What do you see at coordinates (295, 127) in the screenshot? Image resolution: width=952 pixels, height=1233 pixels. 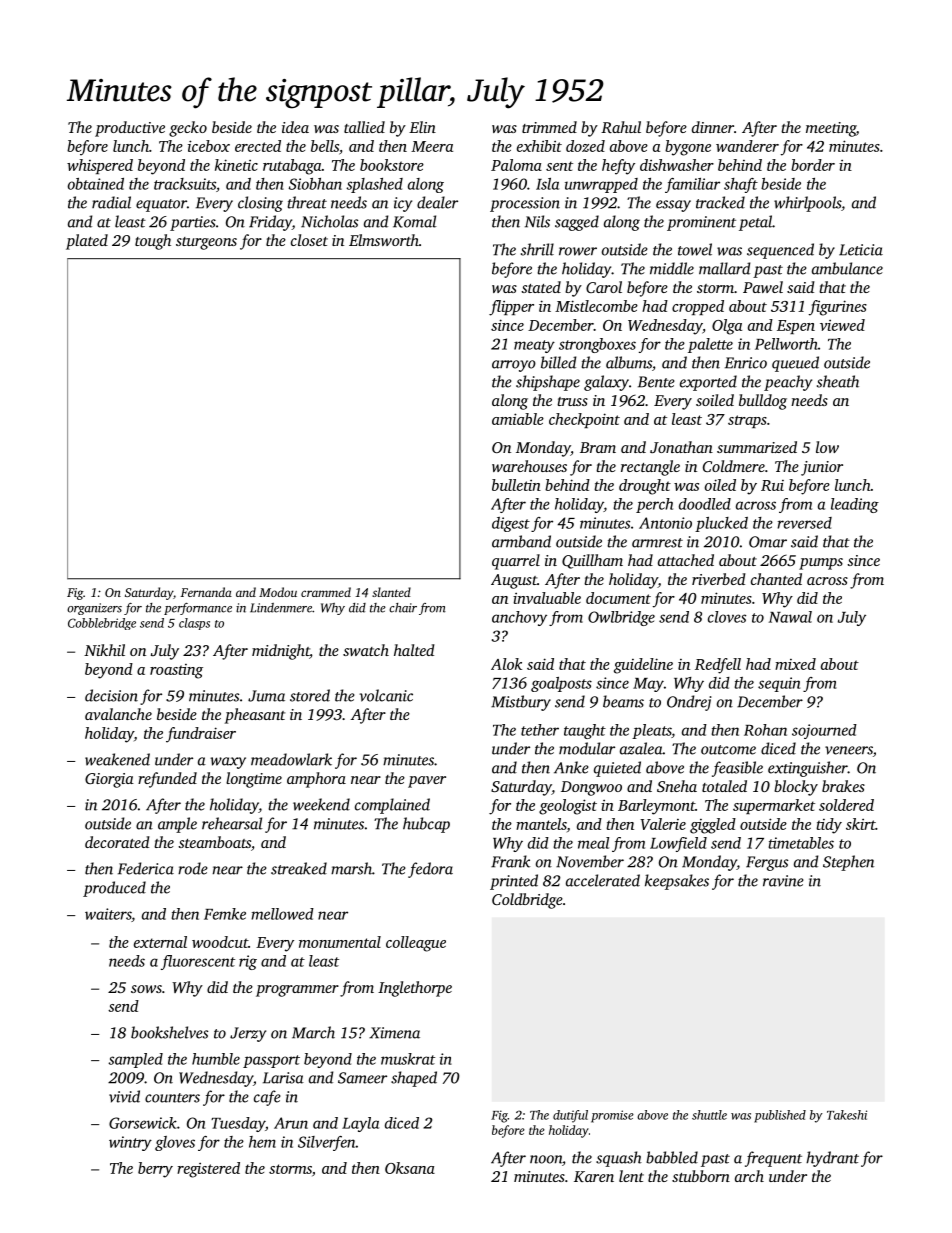 I see `idea` at bounding box center [295, 127].
